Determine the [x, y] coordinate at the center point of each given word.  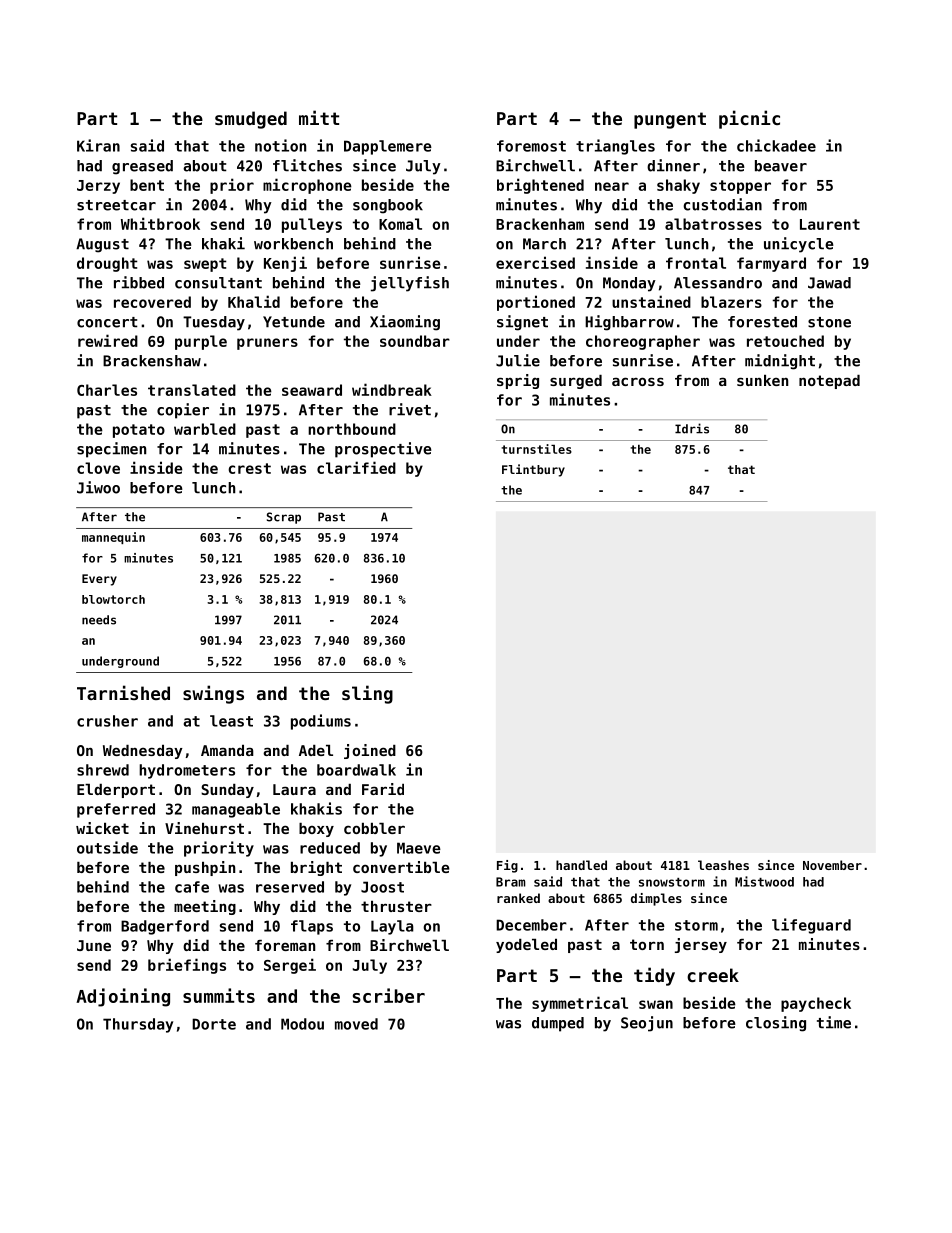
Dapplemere [388, 147]
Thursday [138, 1025]
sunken [762, 380]
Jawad [829, 283]
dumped [558, 1024]
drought [107, 264]
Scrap [284, 518]
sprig [518, 381]
